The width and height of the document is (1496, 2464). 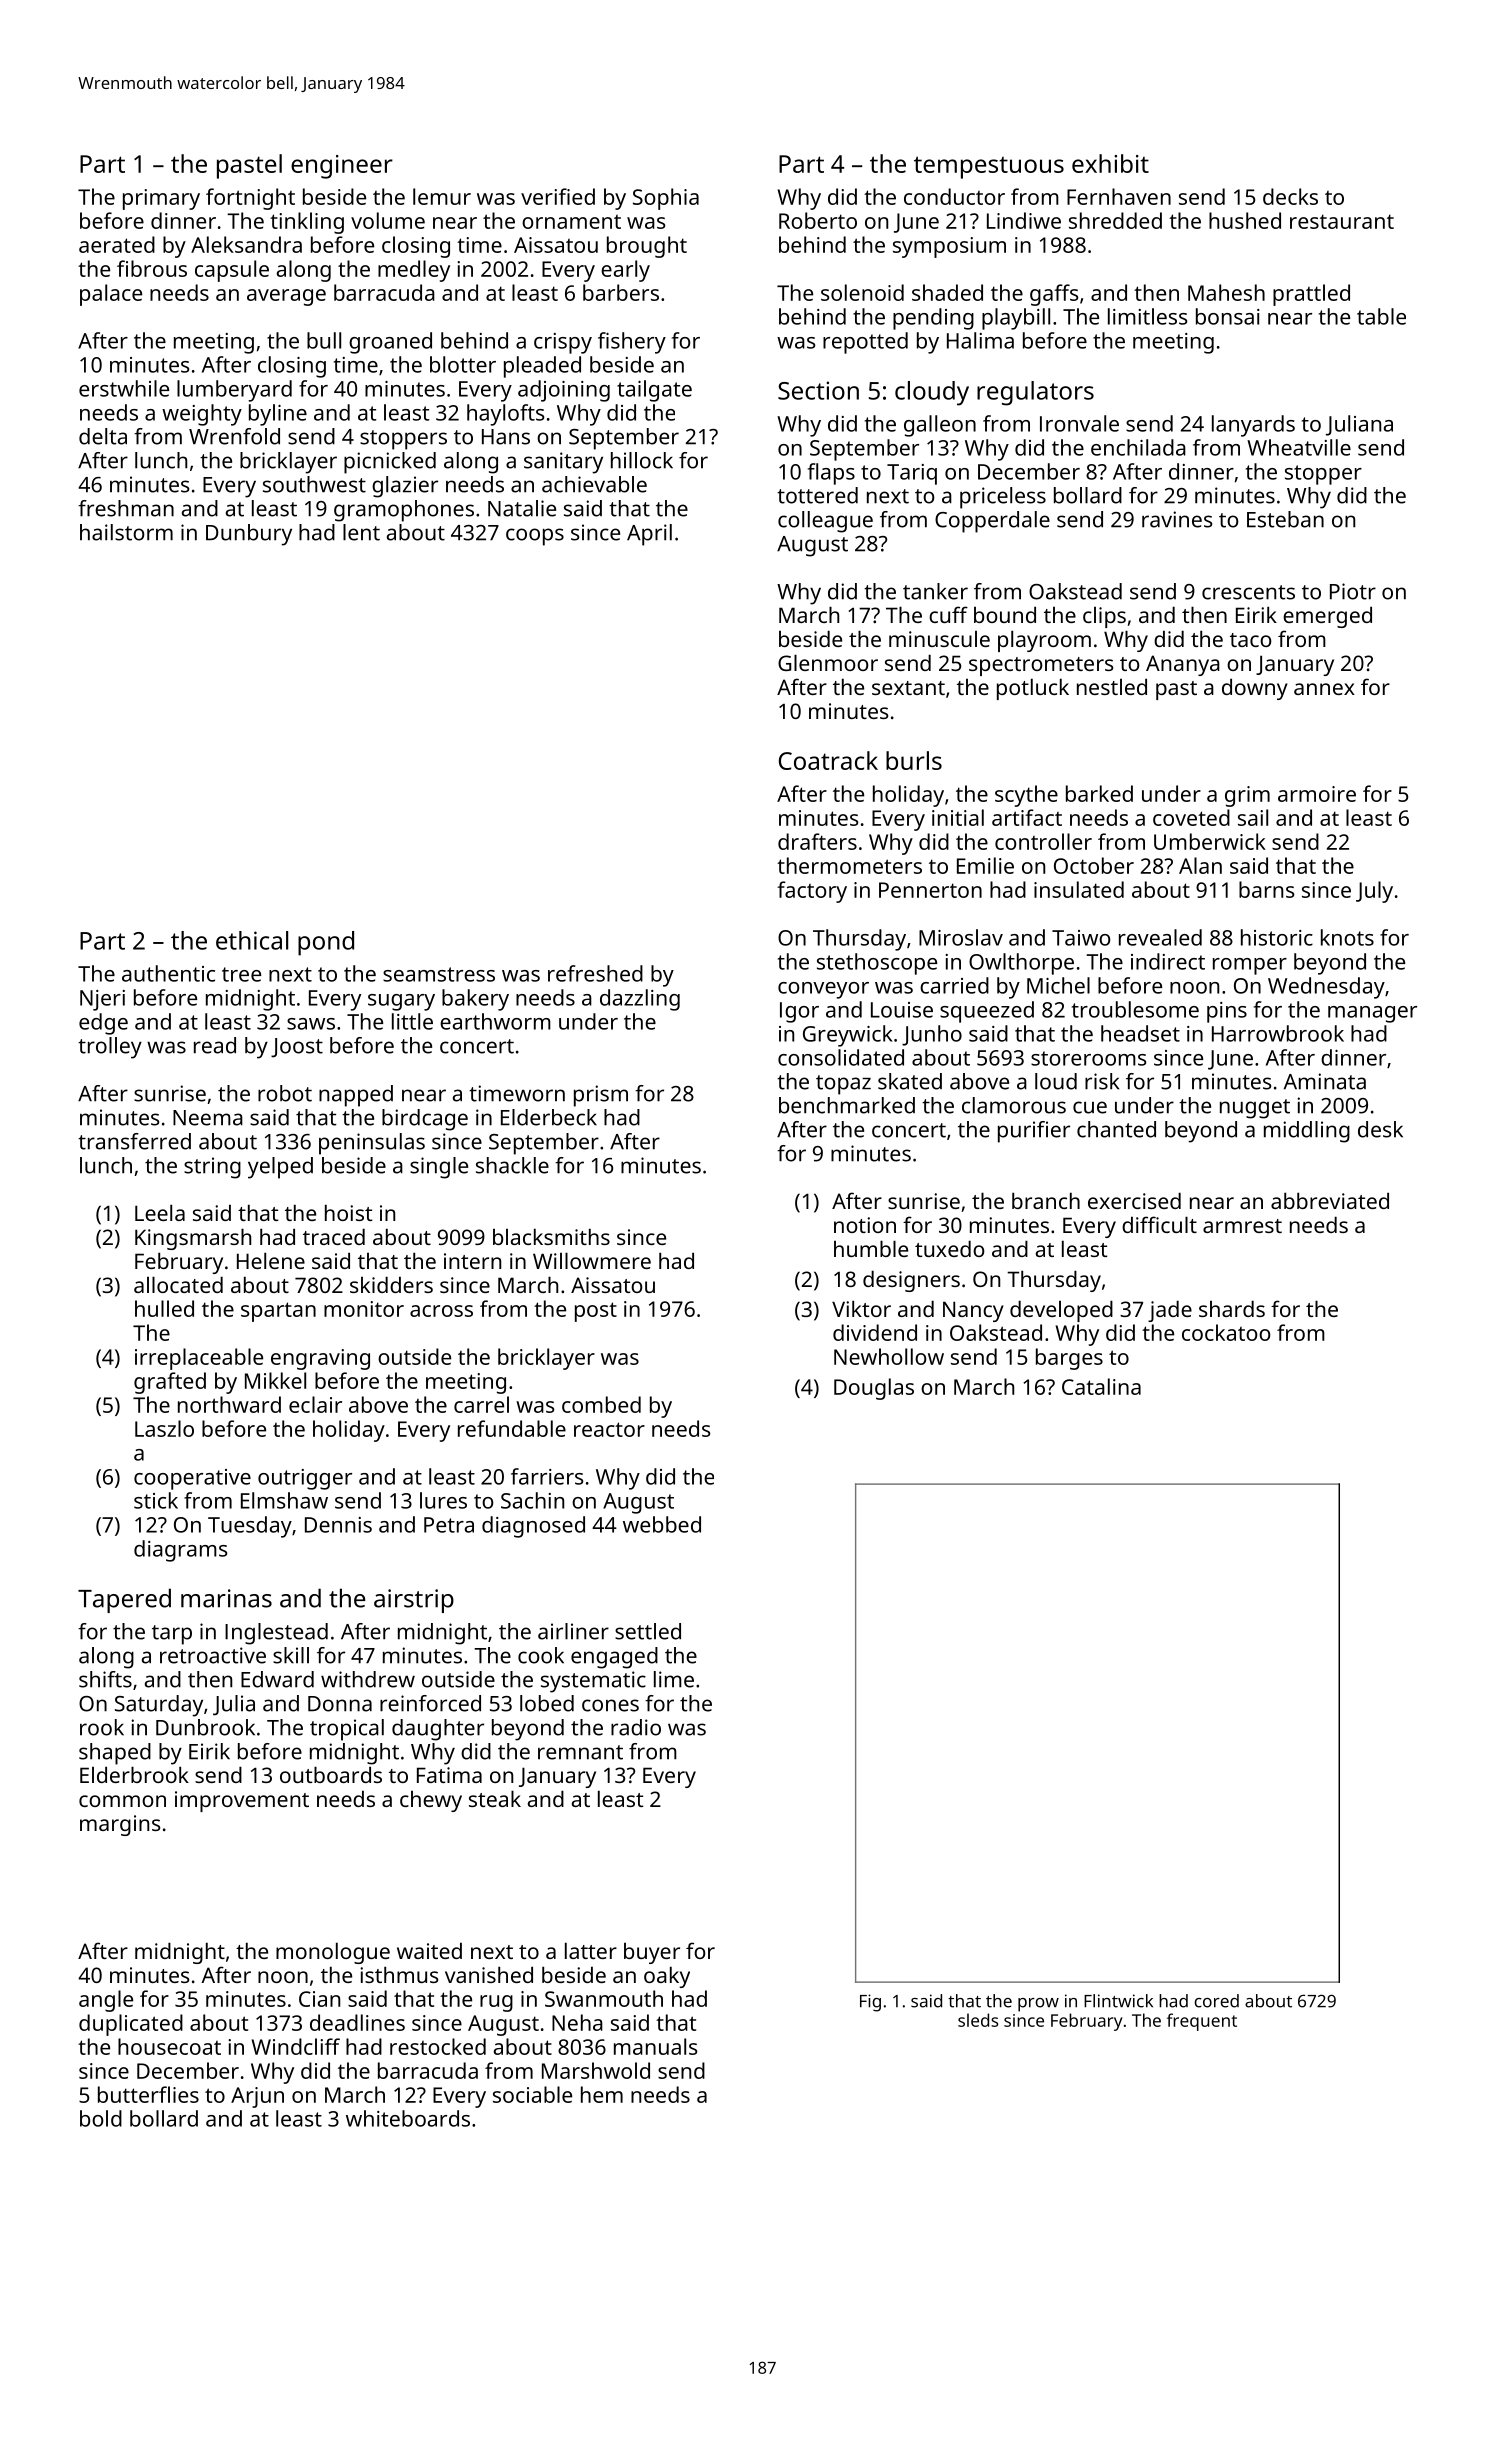 I want to click on restaurant, so click(x=1342, y=221).
